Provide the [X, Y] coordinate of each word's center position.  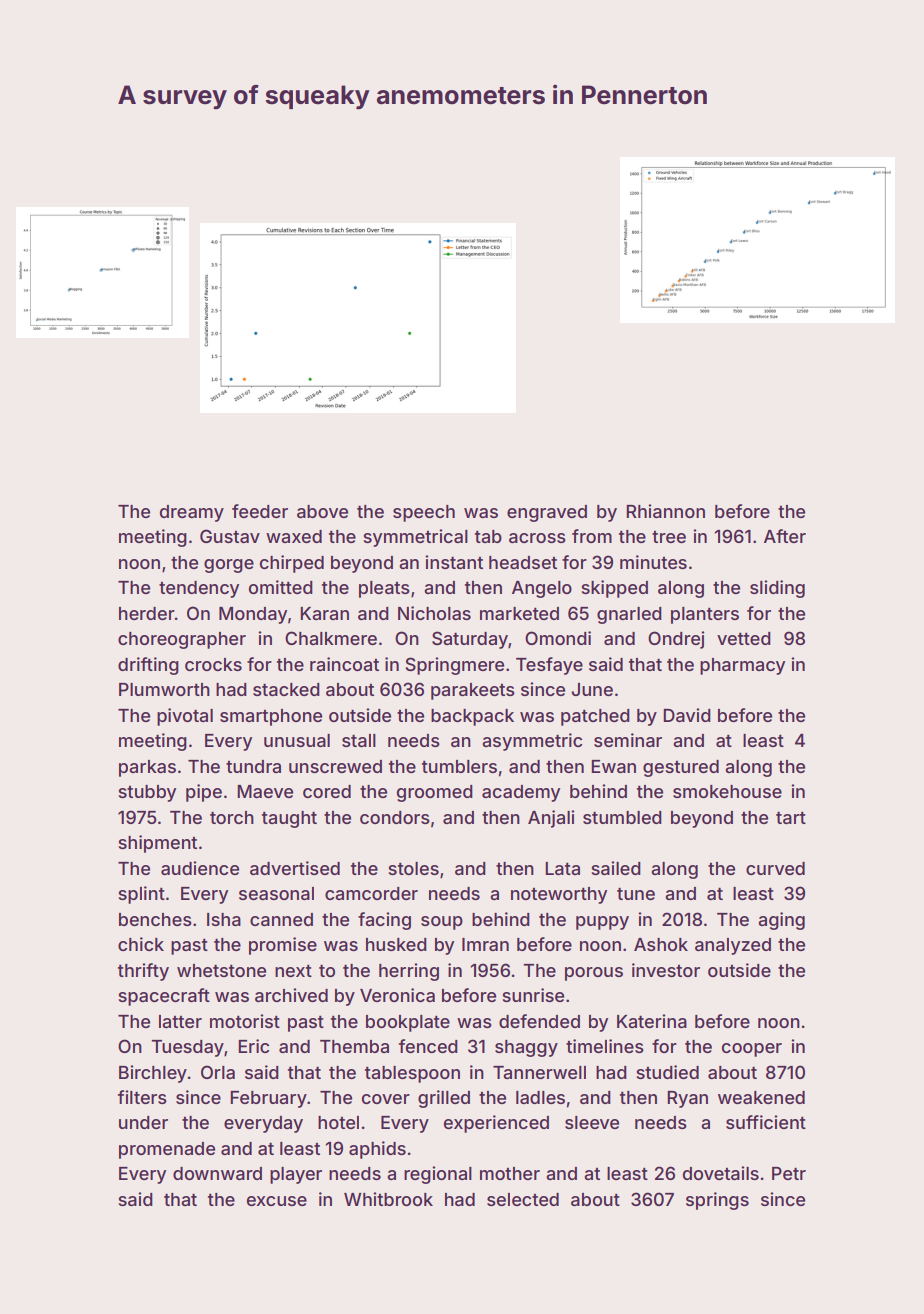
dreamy [192, 513]
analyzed [733, 946]
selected [523, 1199]
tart [791, 817]
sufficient [766, 1122]
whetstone [221, 970]
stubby [147, 793]
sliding [777, 589]
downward [217, 1173]
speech [424, 513]
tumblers [459, 766]
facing [384, 921]
